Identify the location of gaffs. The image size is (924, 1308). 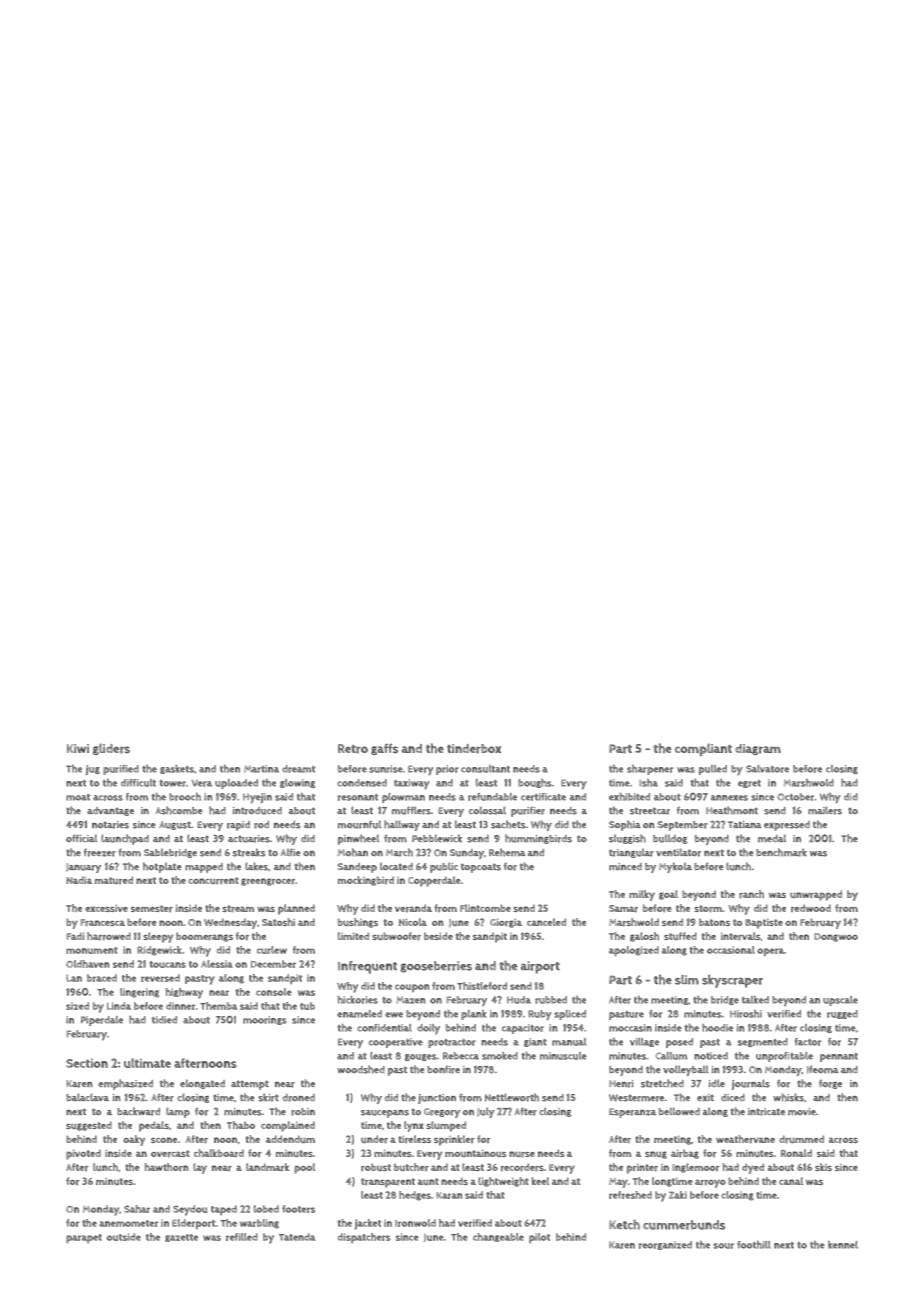
(384, 749).
